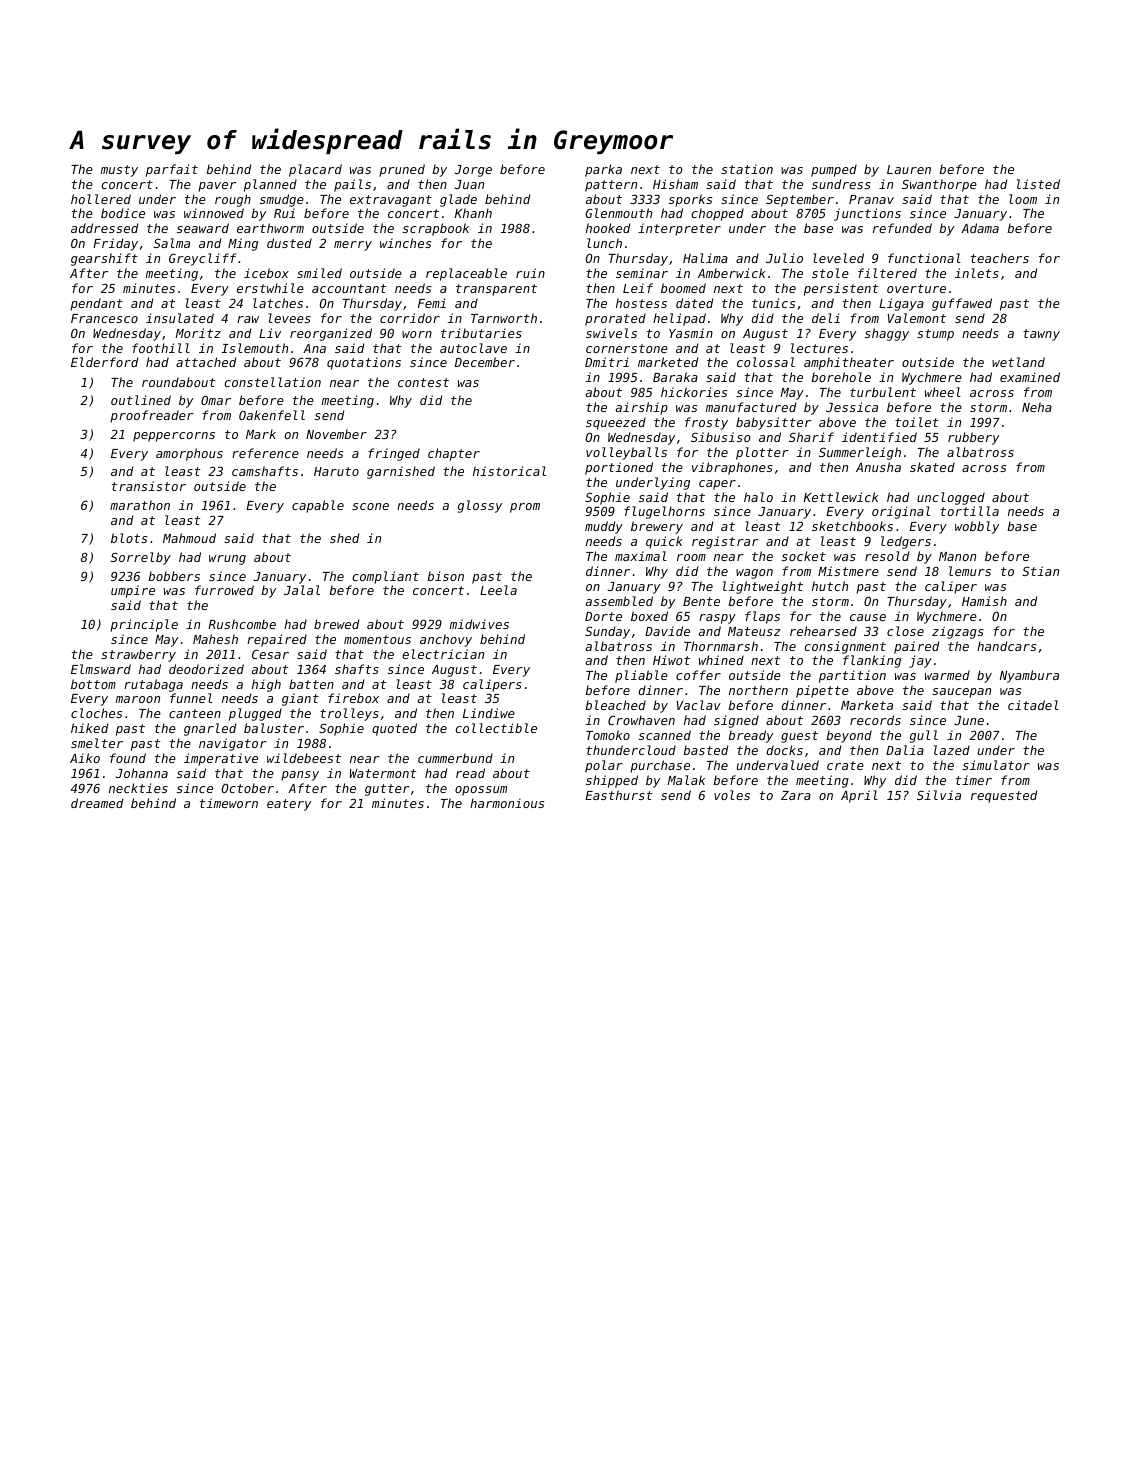 This screenshot has width=1135, height=1469. I want to click on Jorge, so click(473, 171).
